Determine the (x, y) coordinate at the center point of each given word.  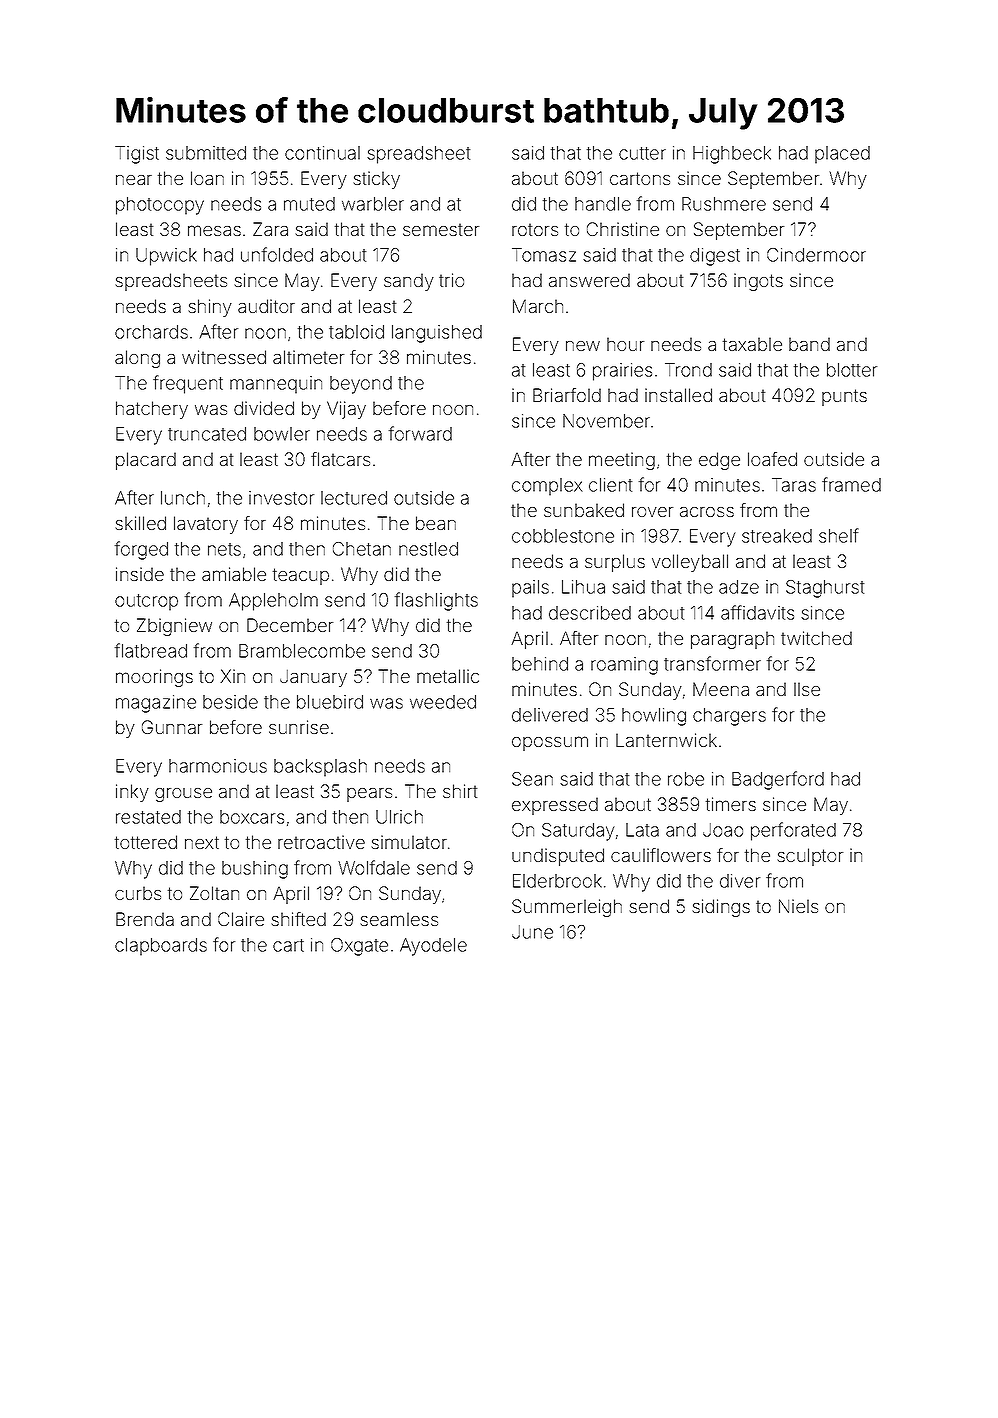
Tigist (137, 155)
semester (441, 229)
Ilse (807, 689)
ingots (758, 282)
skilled (140, 523)
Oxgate (359, 947)
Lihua (583, 587)
